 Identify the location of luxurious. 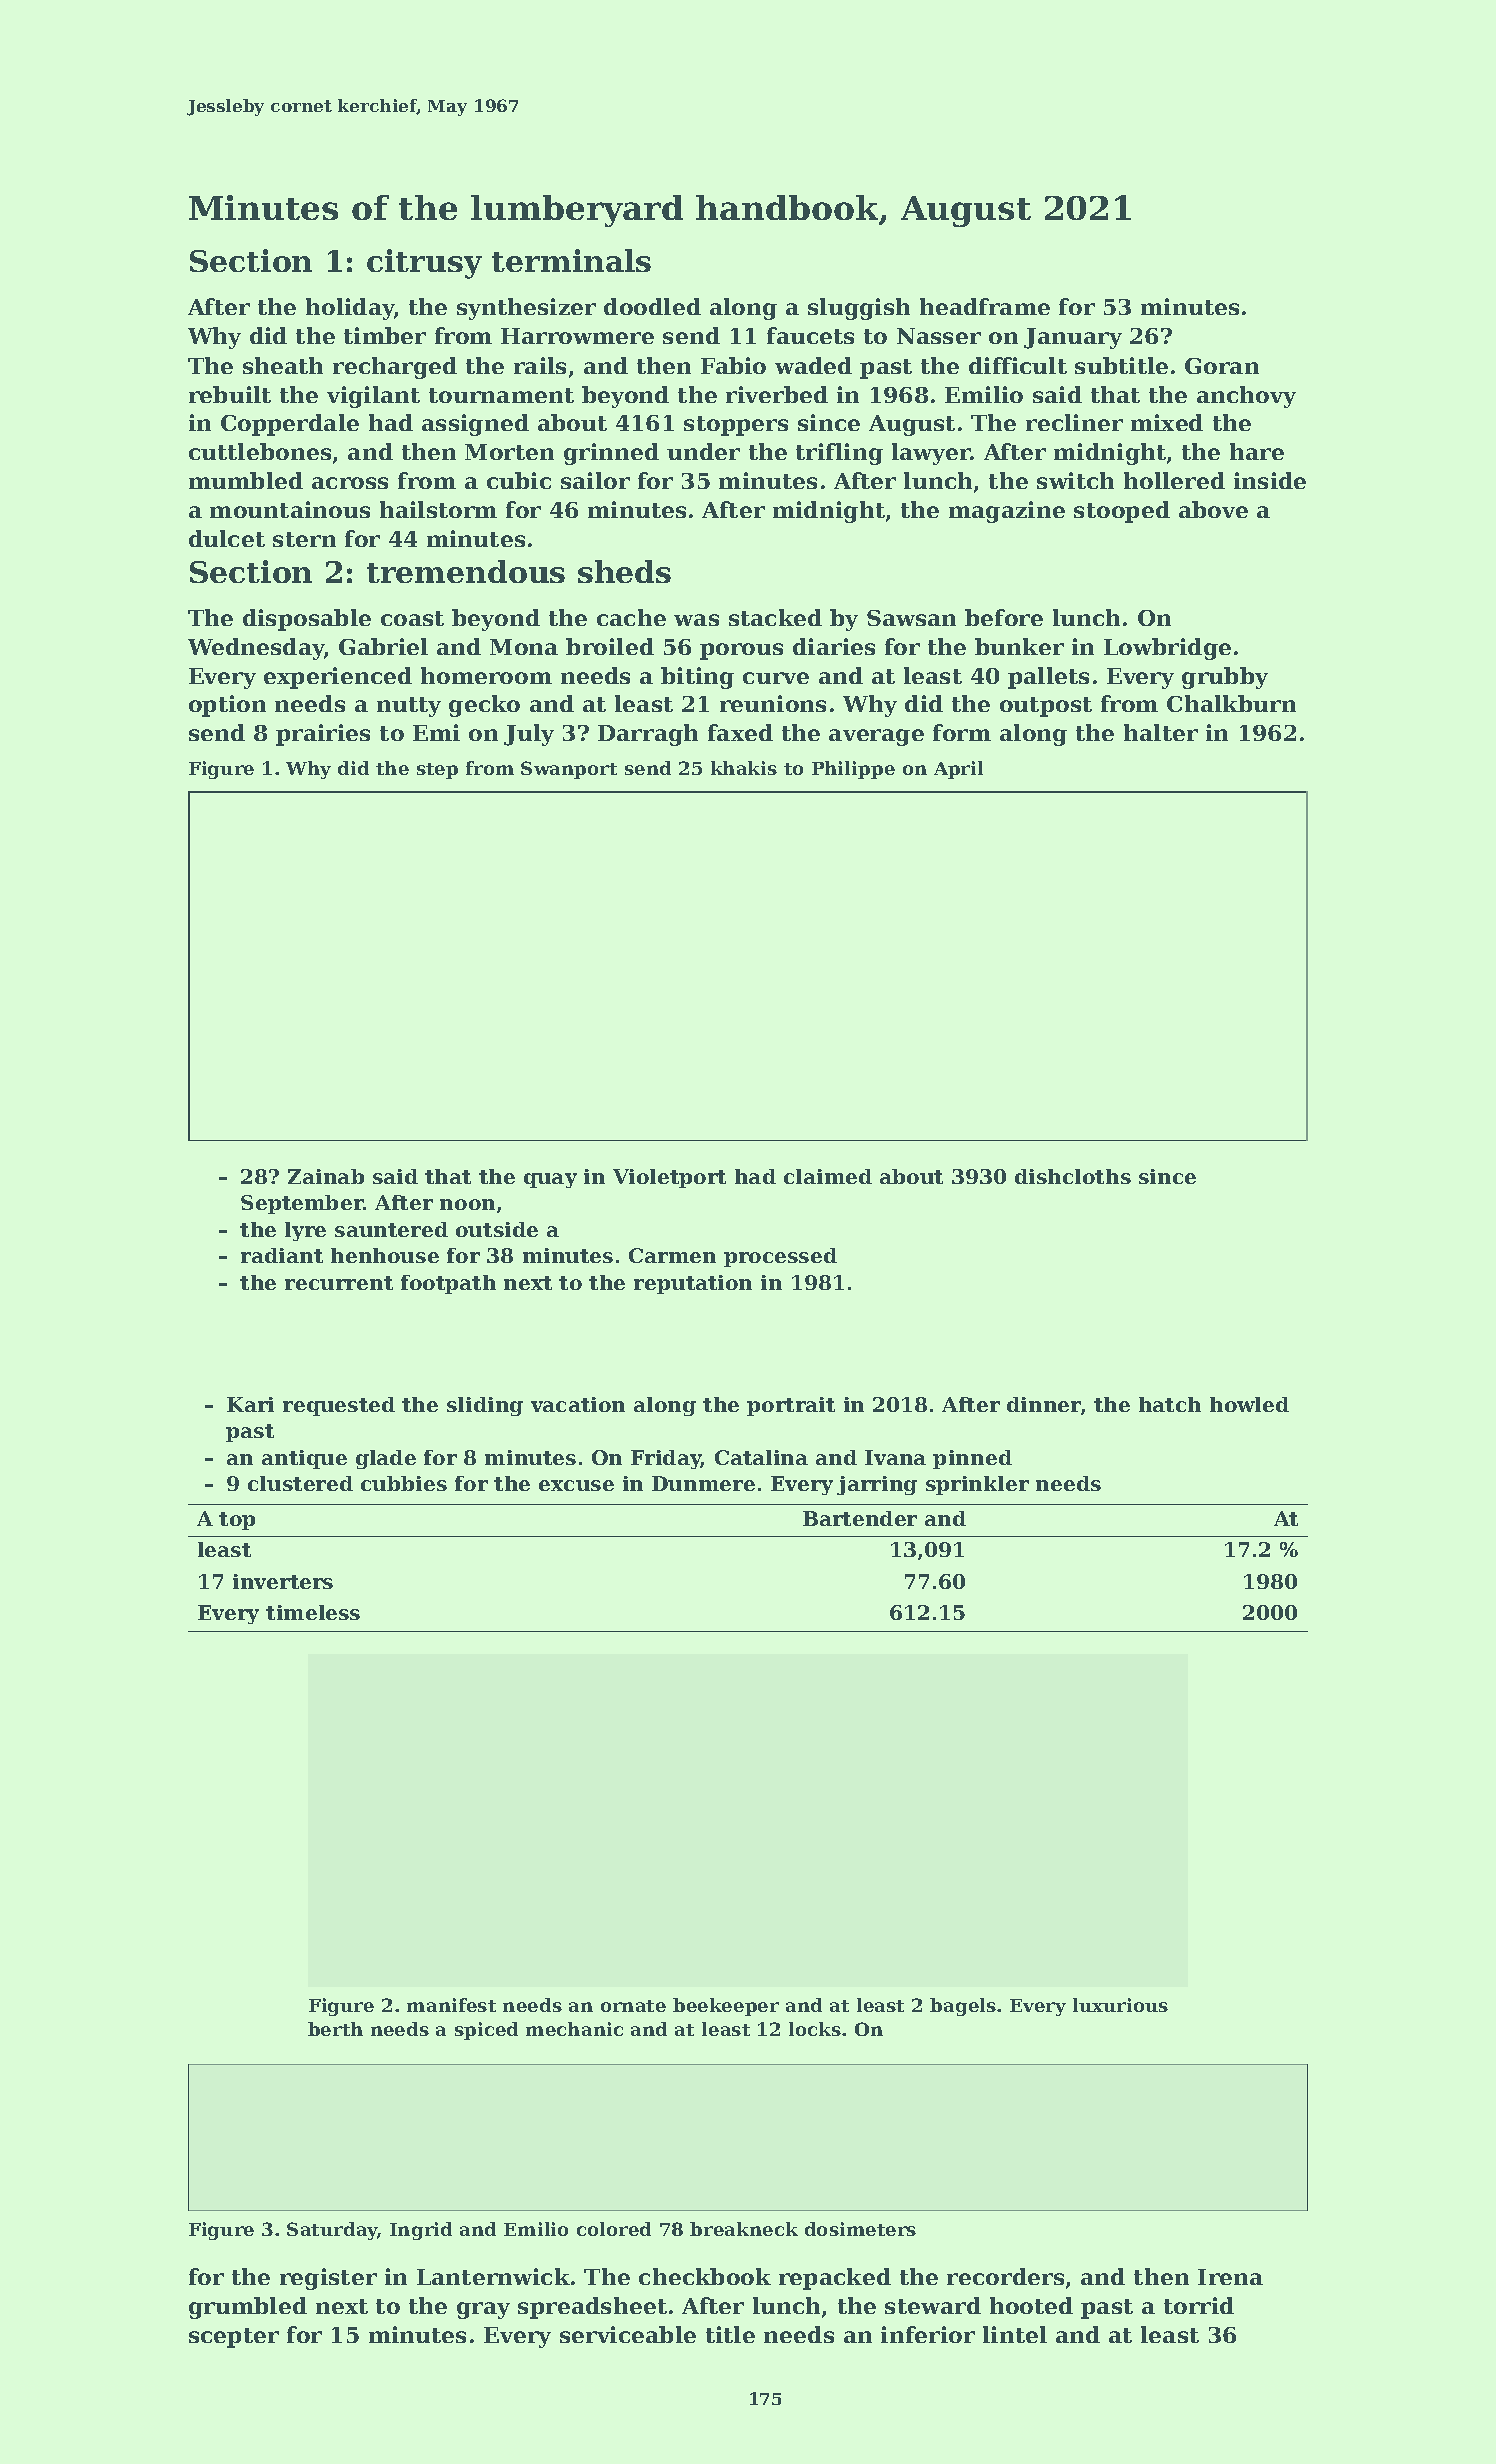
(1120, 2005).
